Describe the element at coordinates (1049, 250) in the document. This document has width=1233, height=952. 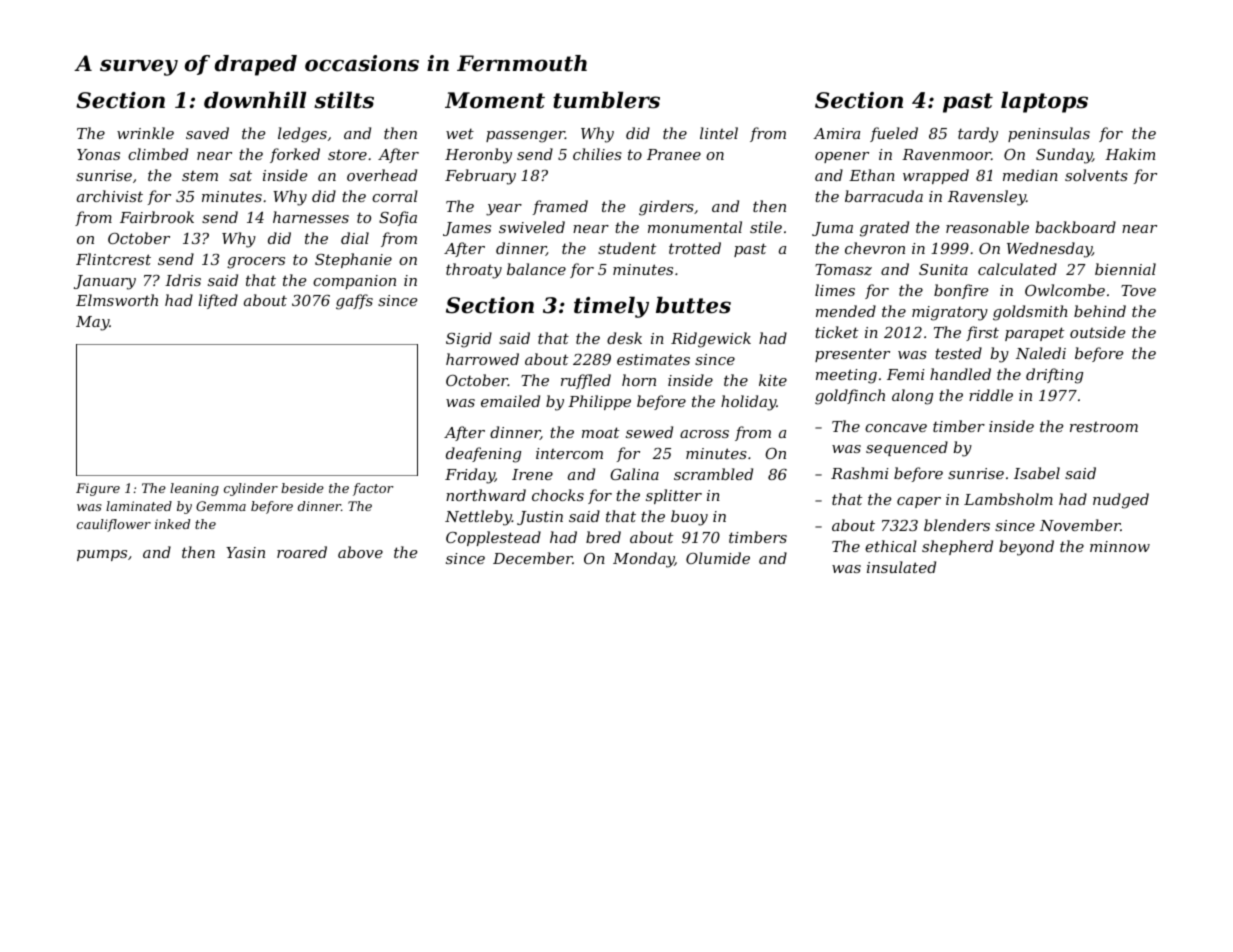
I see `Wednesday` at that location.
